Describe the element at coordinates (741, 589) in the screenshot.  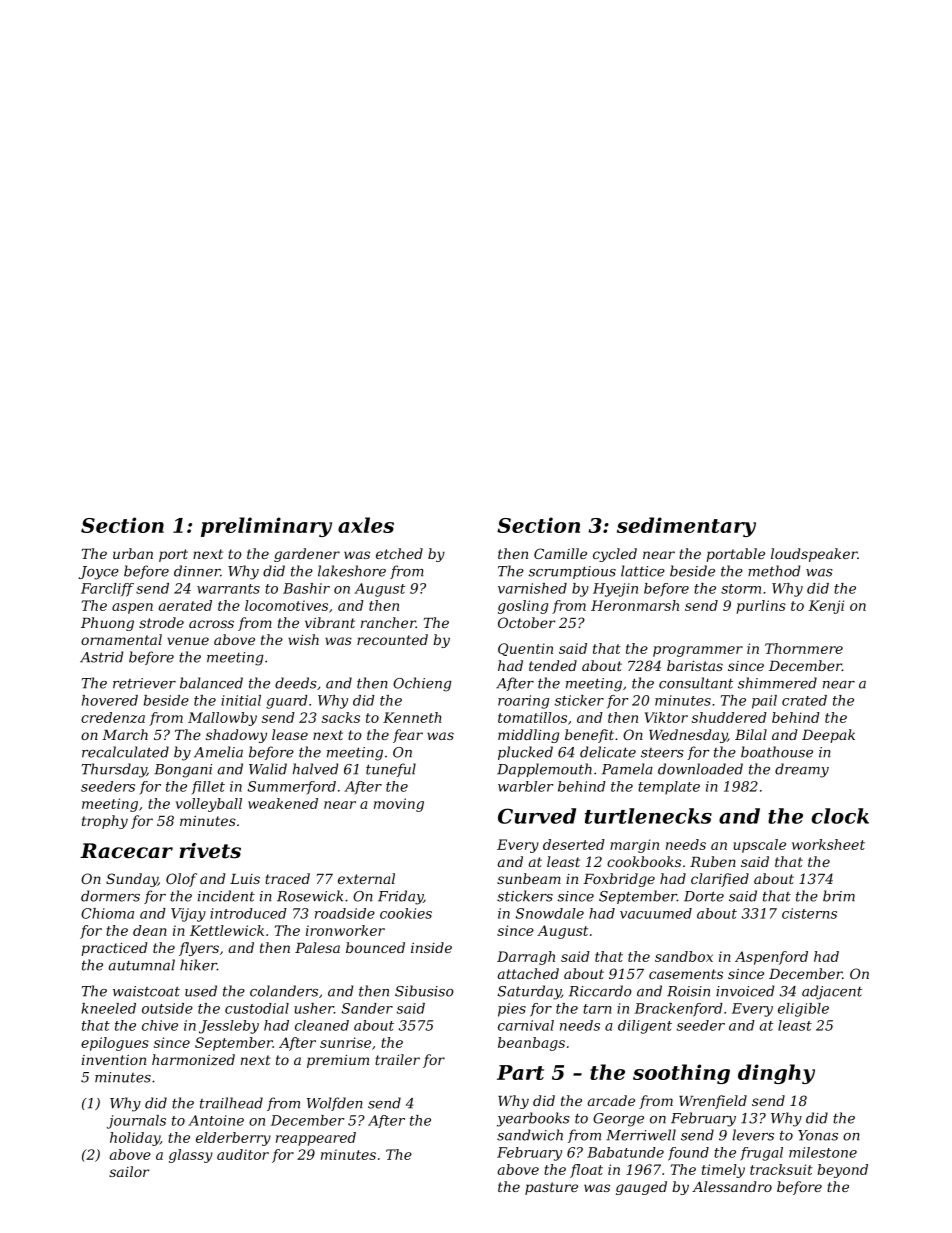
I see `storm` at that location.
